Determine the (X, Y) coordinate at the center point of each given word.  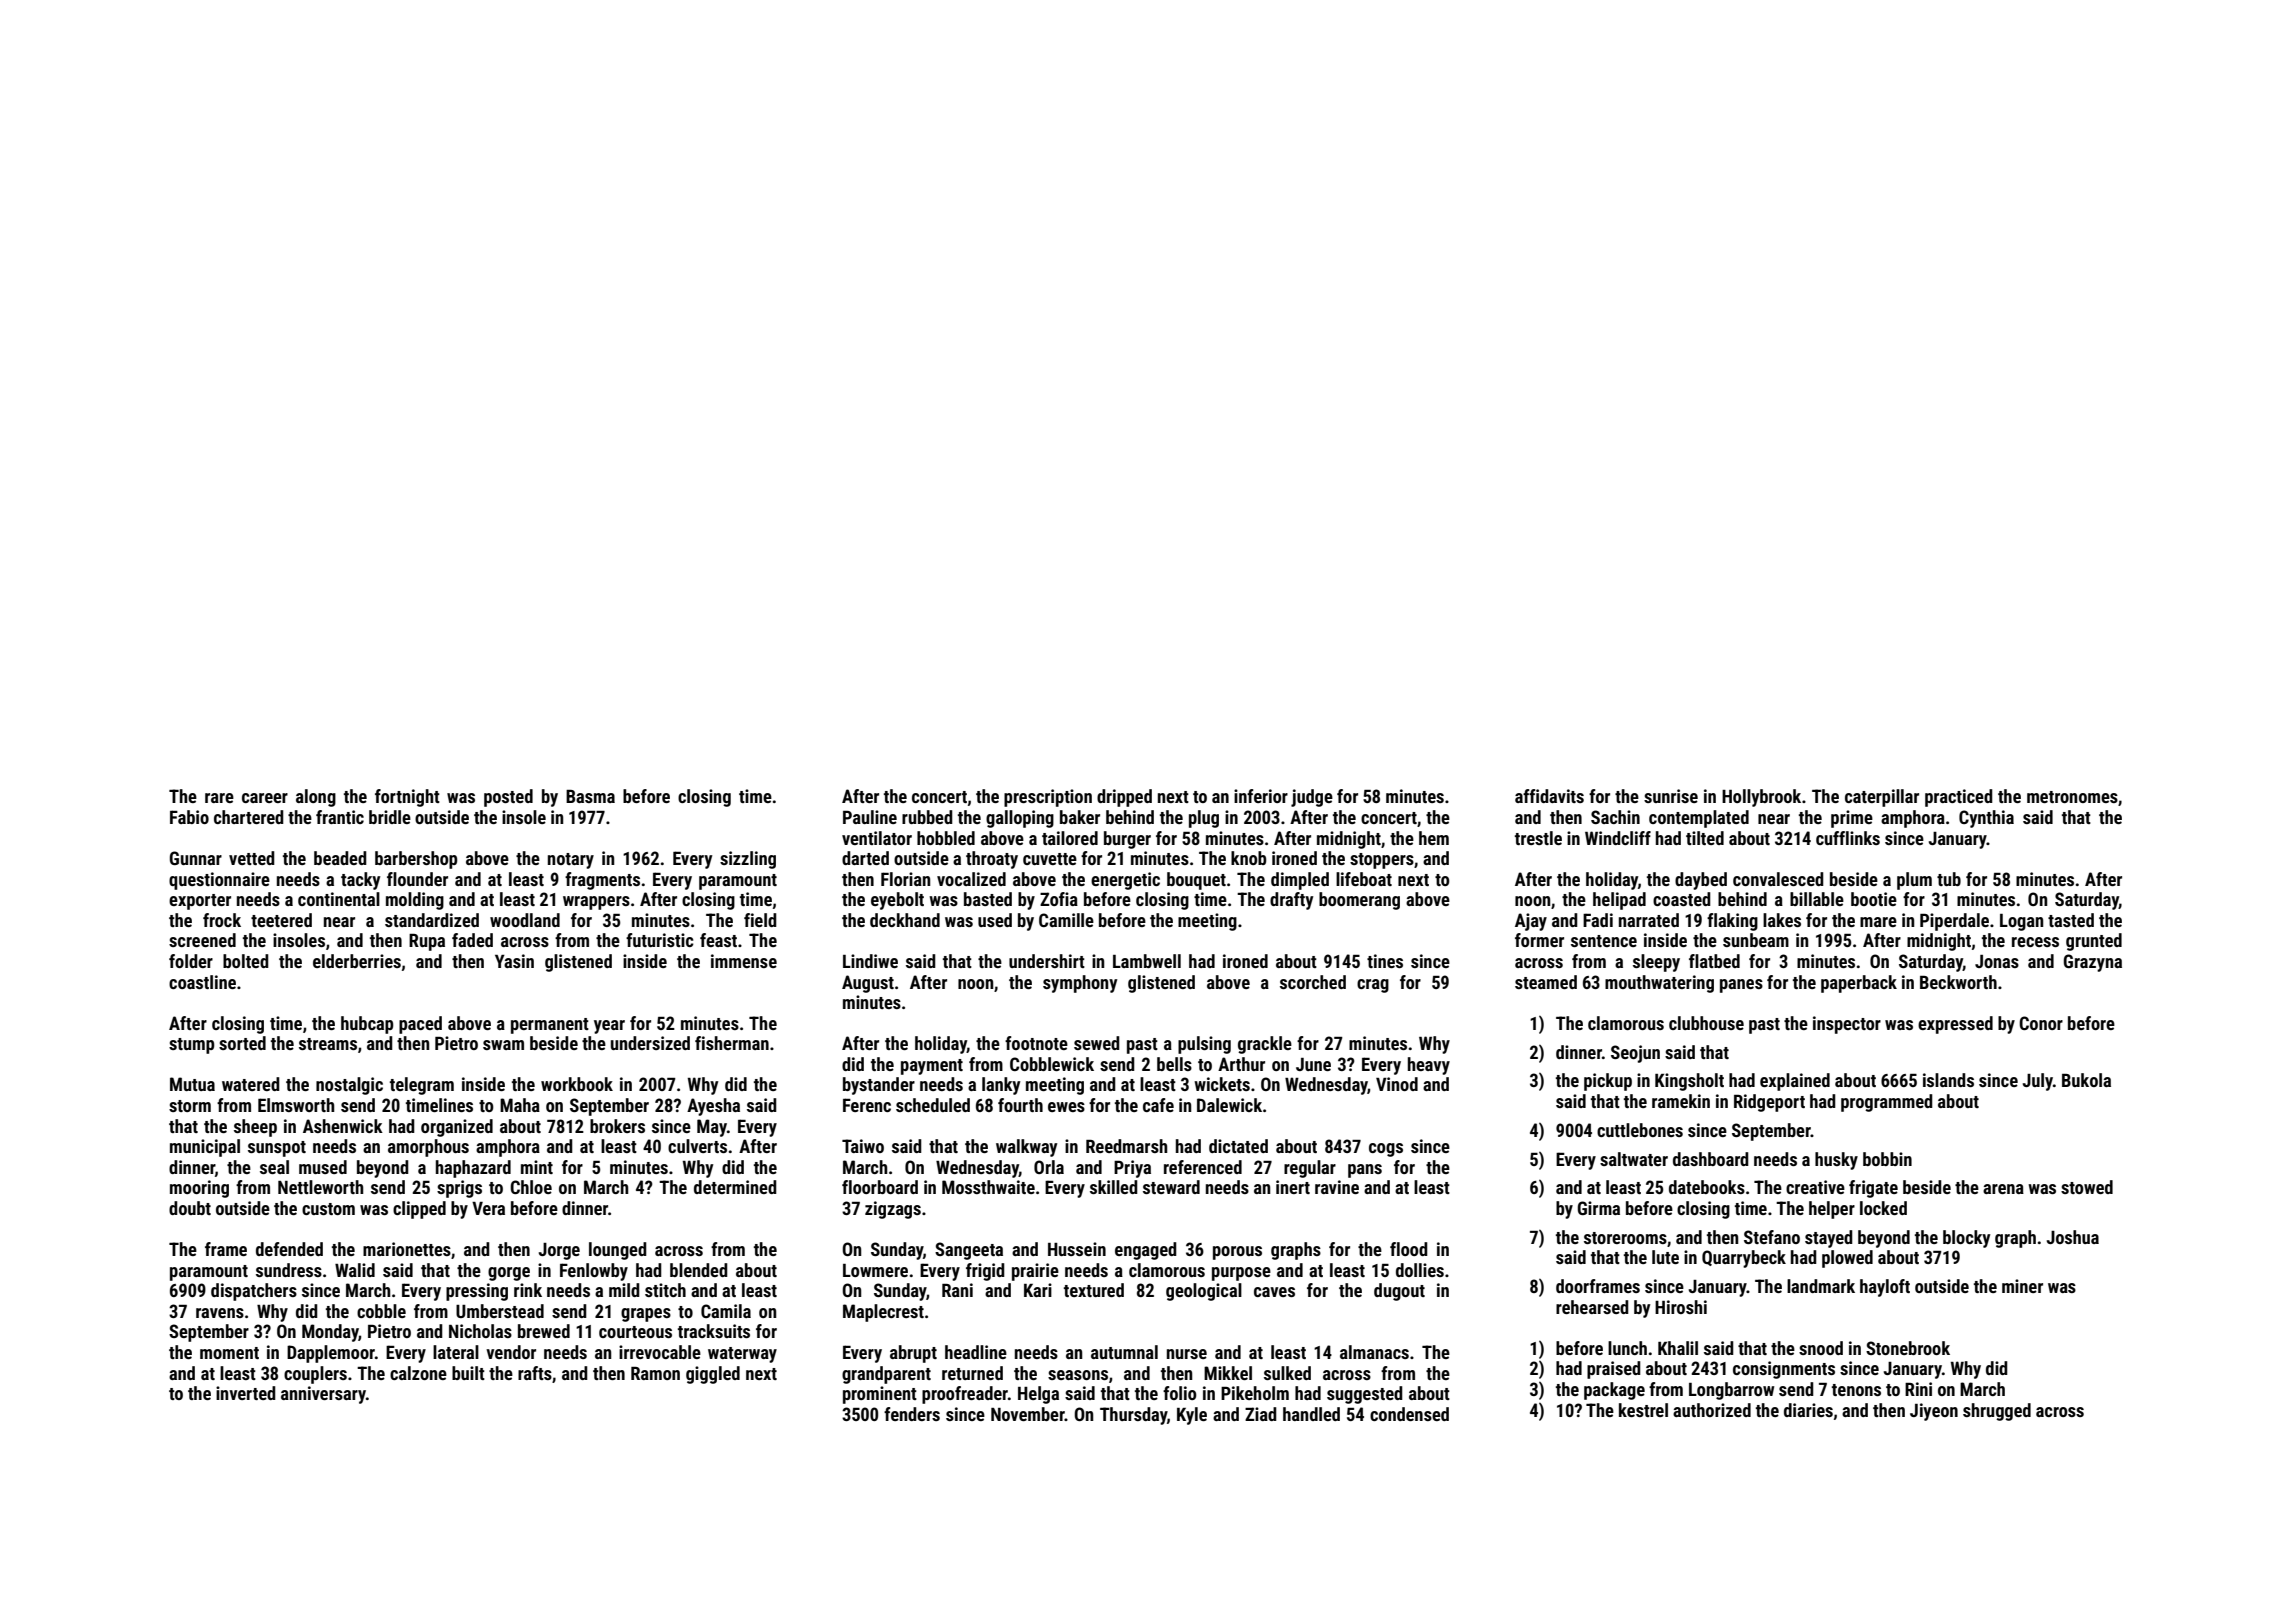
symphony (1080, 984)
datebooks (1707, 1187)
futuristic (660, 940)
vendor (511, 1352)
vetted (252, 858)
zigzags (893, 1210)
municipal (205, 1148)
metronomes (2072, 797)
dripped (1124, 798)
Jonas (1997, 961)
